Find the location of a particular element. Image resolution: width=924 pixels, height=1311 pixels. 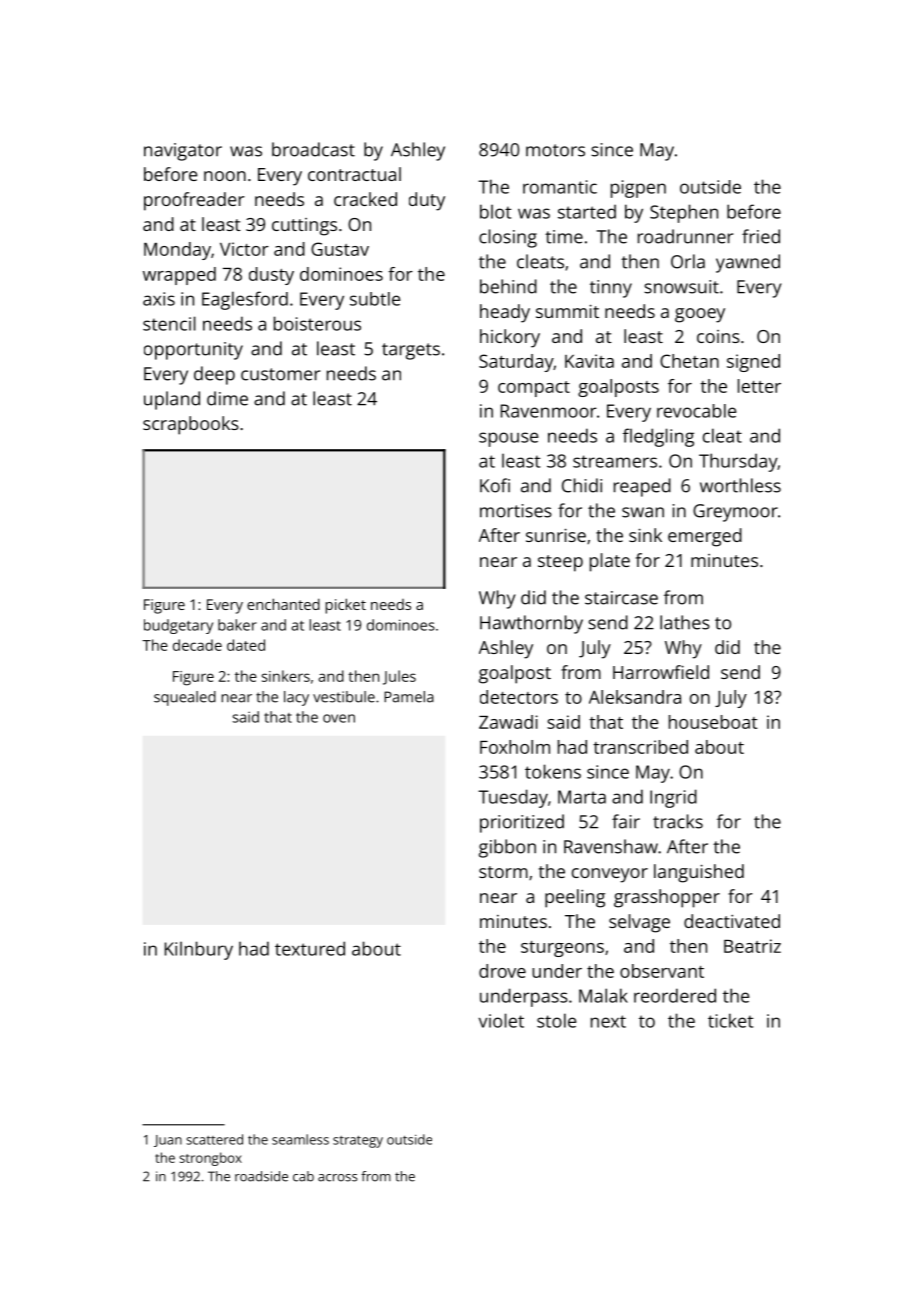

detectors is located at coordinates (519, 697).
